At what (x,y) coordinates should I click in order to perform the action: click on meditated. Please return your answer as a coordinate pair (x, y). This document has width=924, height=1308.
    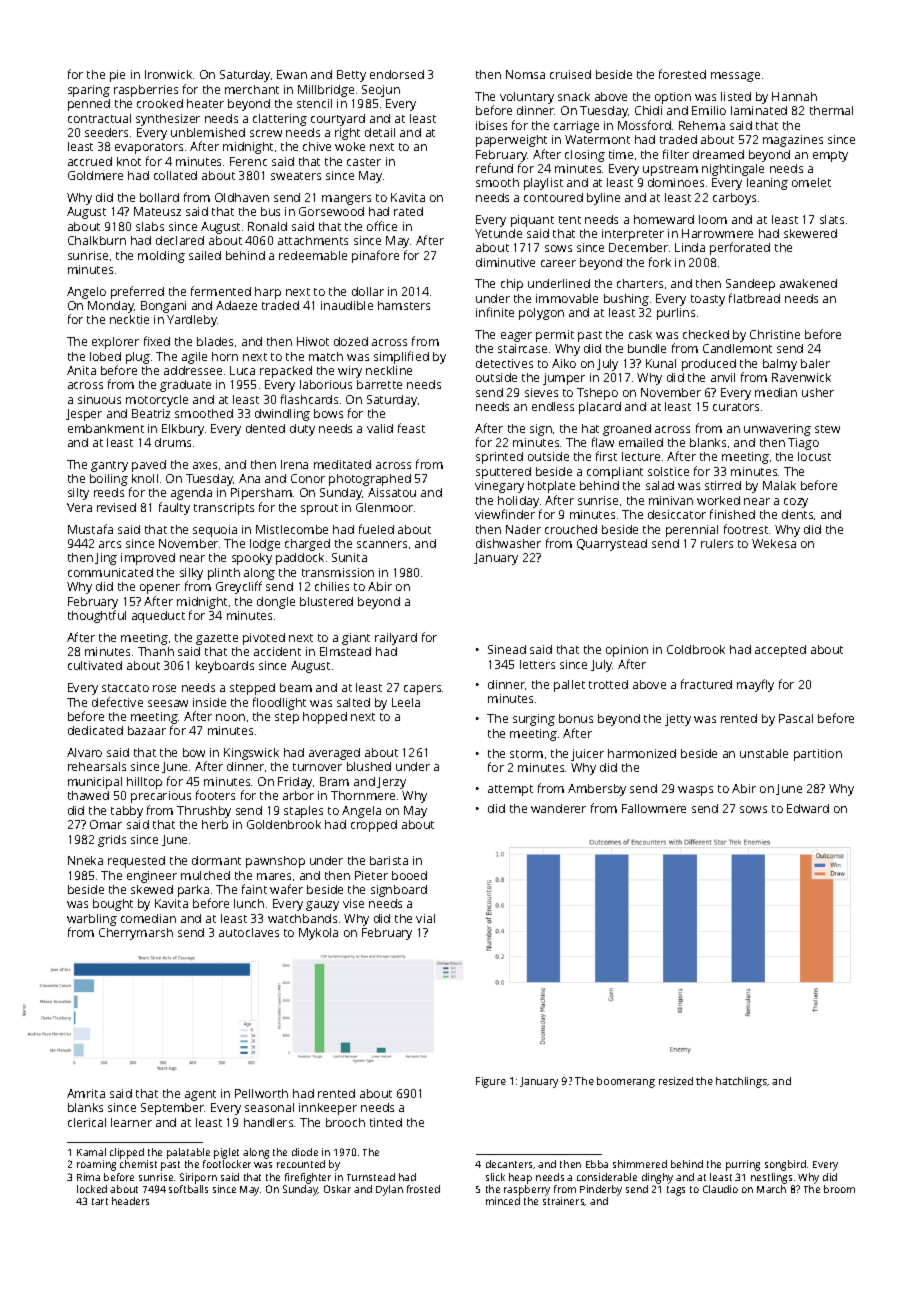
    Looking at the image, I should click on (342, 464).
